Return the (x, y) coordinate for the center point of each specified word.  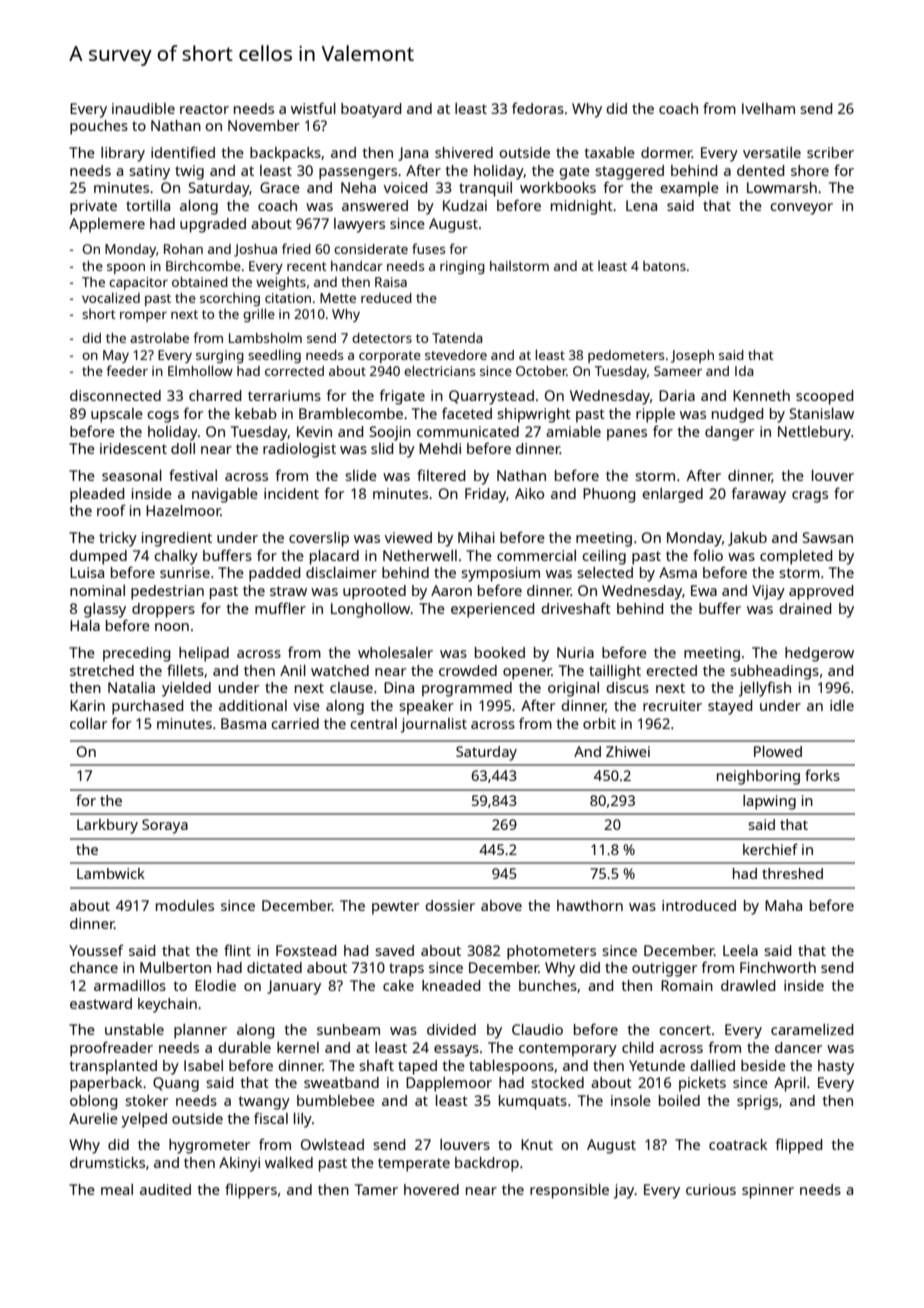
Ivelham (768, 108)
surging (220, 356)
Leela (740, 950)
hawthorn (590, 905)
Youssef (96, 950)
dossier (450, 905)
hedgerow (819, 654)
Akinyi (239, 1164)
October (541, 371)
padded (274, 574)
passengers (358, 174)
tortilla (148, 205)
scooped (824, 397)
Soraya (165, 826)
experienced (492, 610)
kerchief (770, 849)
